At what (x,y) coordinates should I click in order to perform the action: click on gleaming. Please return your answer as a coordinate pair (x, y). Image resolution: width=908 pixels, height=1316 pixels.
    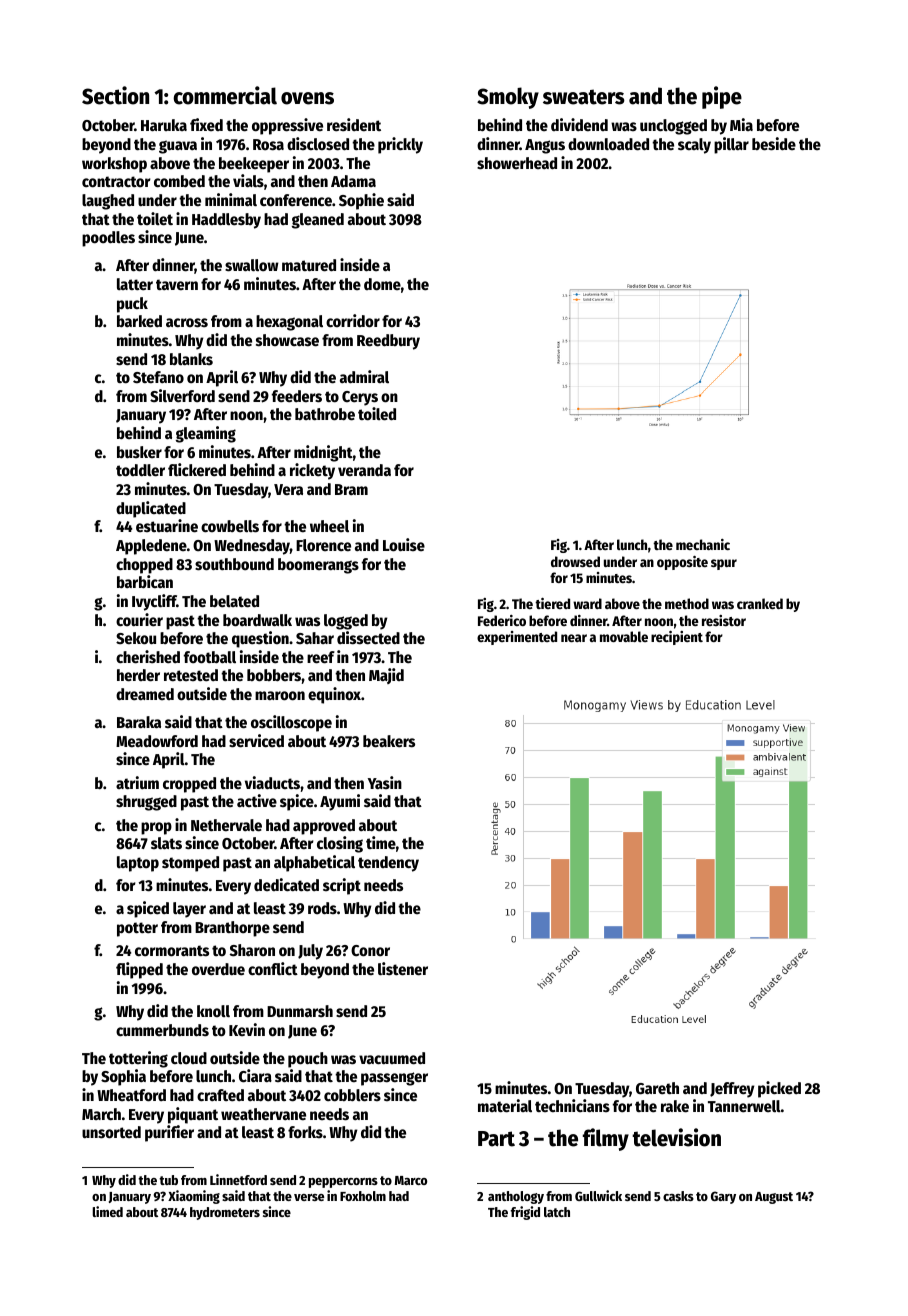
    Looking at the image, I should click on (206, 434).
